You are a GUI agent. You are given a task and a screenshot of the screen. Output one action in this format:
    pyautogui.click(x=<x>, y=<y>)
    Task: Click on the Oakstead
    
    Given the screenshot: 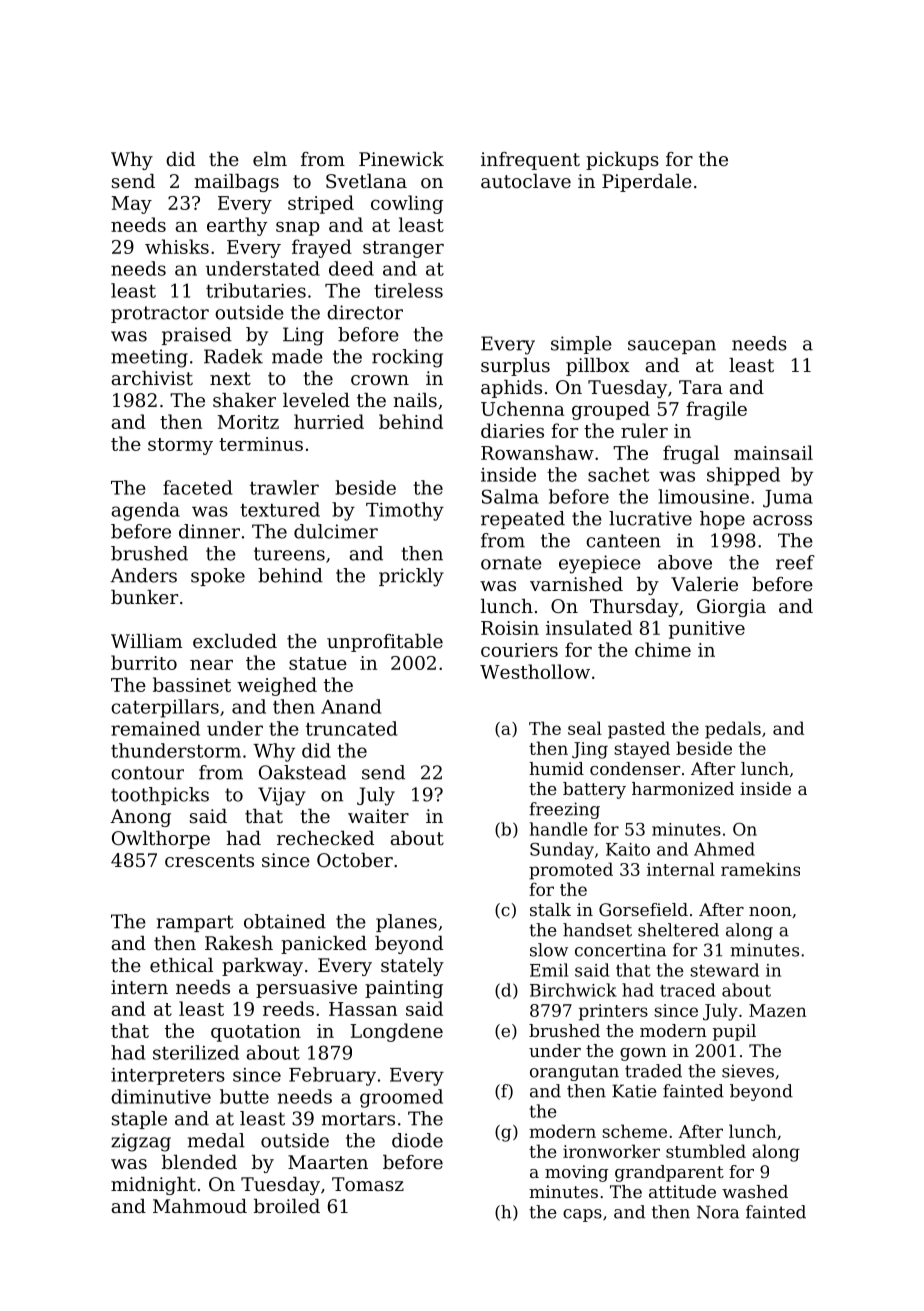 What is the action you would take?
    pyautogui.click(x=302, y=772)
